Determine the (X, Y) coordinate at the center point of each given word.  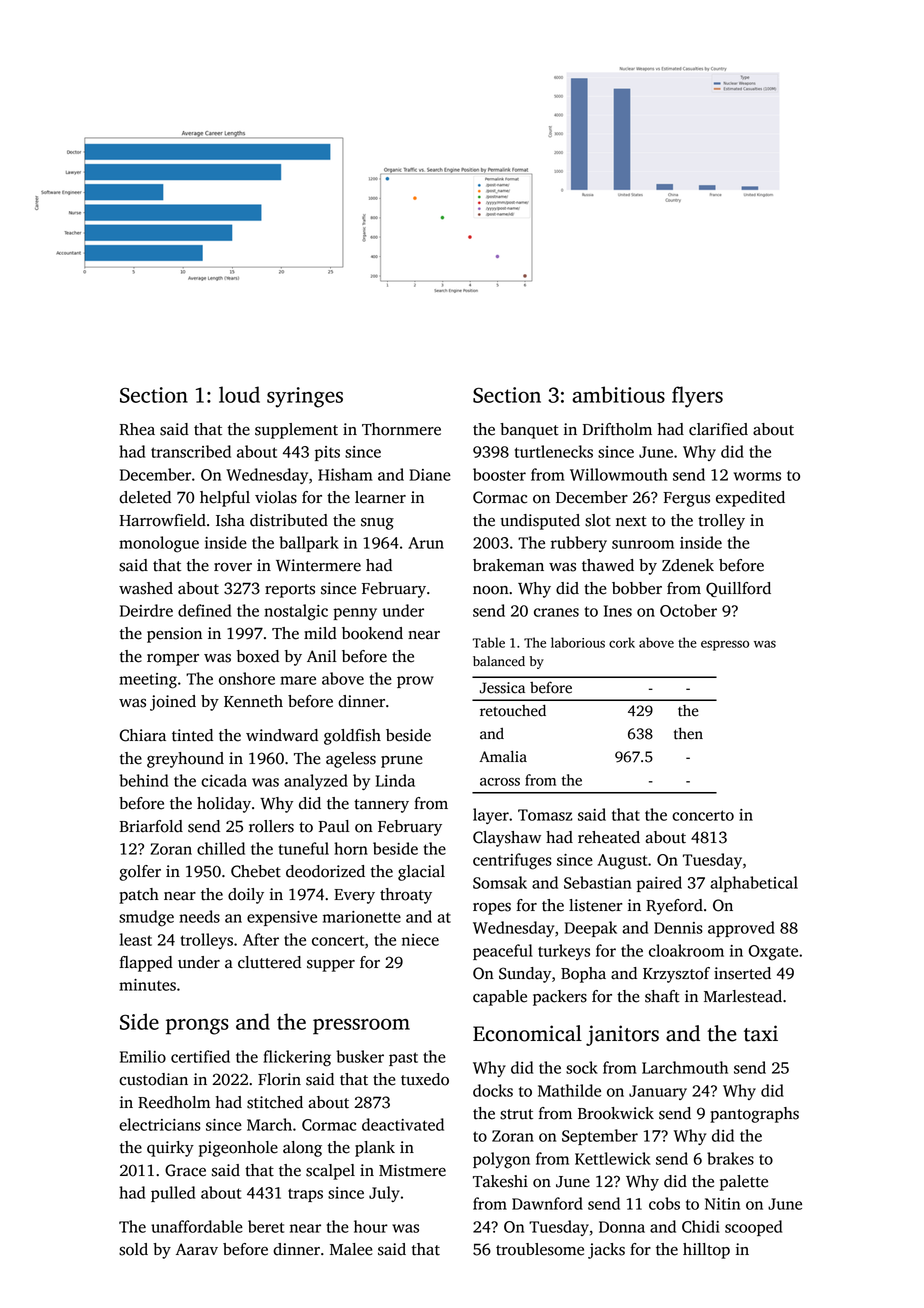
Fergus (686, 499)
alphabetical (754, 884)
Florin (279, 1079)
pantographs (754, 1115)
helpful (225, 499)
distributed (289, 520)
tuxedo (425, 1079)
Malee (351, 1249)
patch (139, 896)
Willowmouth (619, 474)
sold (133, 1249)
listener (595, 905)
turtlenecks (554, 451)
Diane (430, 475)
